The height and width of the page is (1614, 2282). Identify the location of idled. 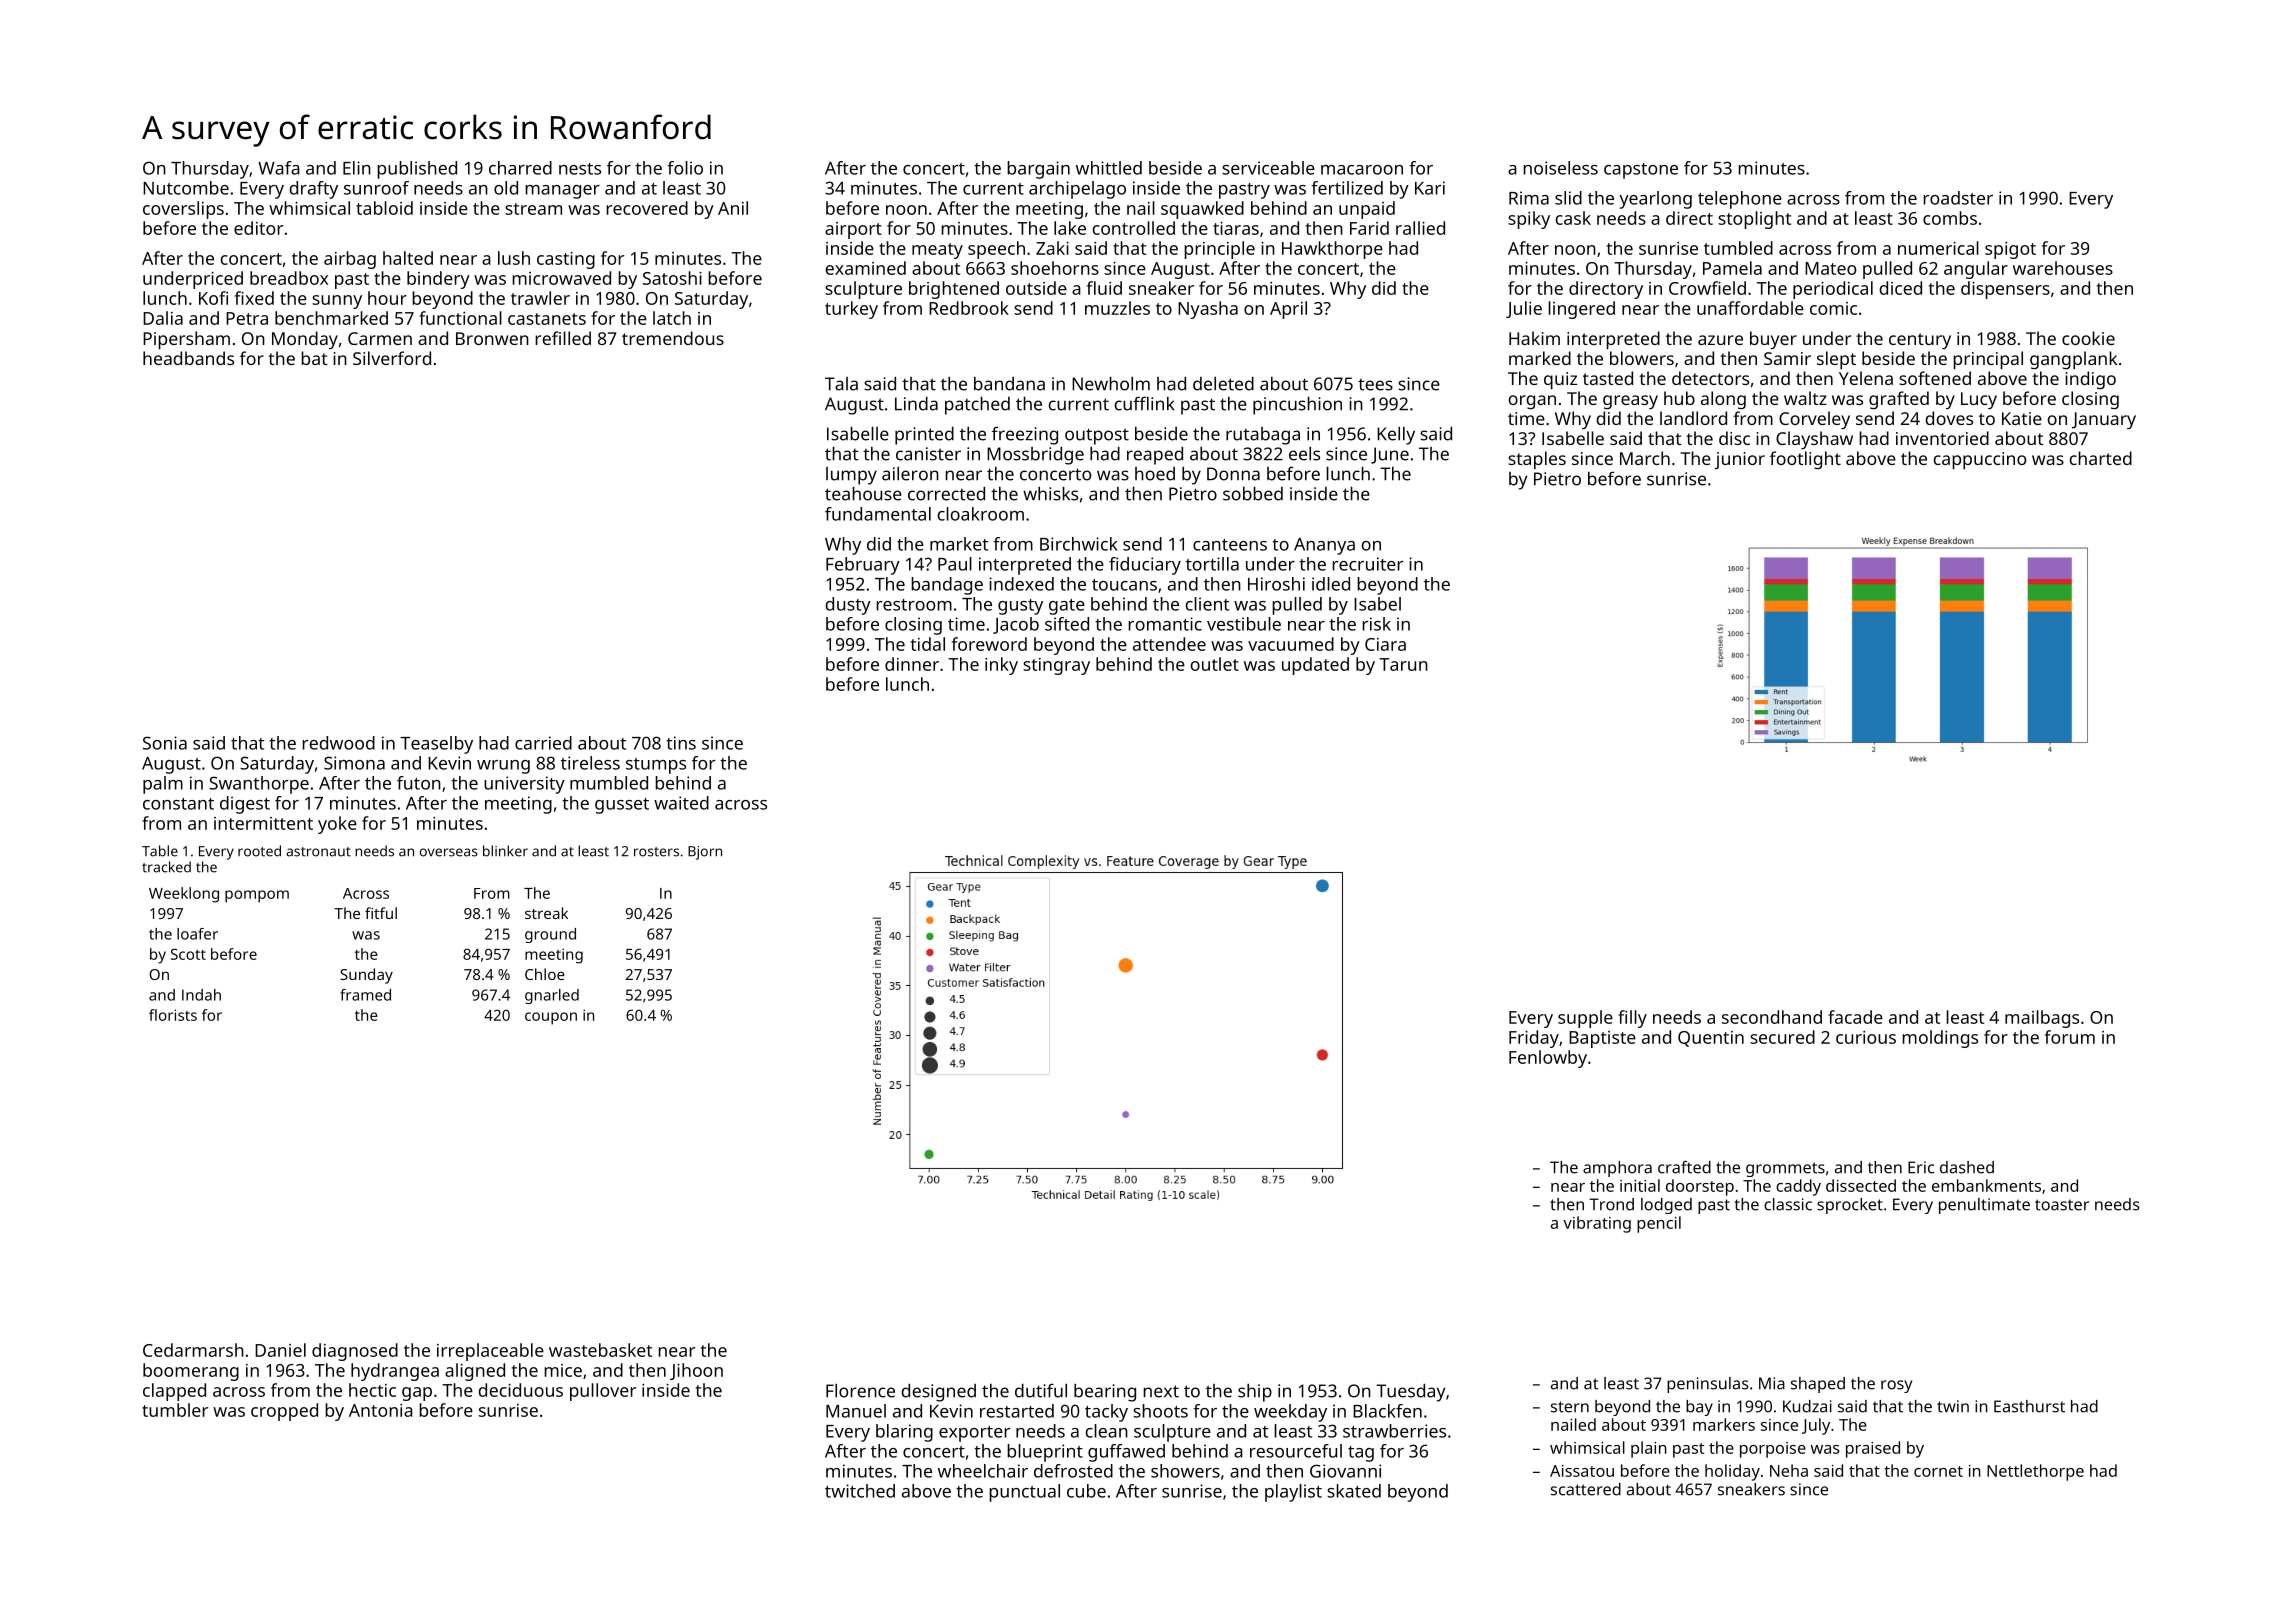
(1331, 584).
